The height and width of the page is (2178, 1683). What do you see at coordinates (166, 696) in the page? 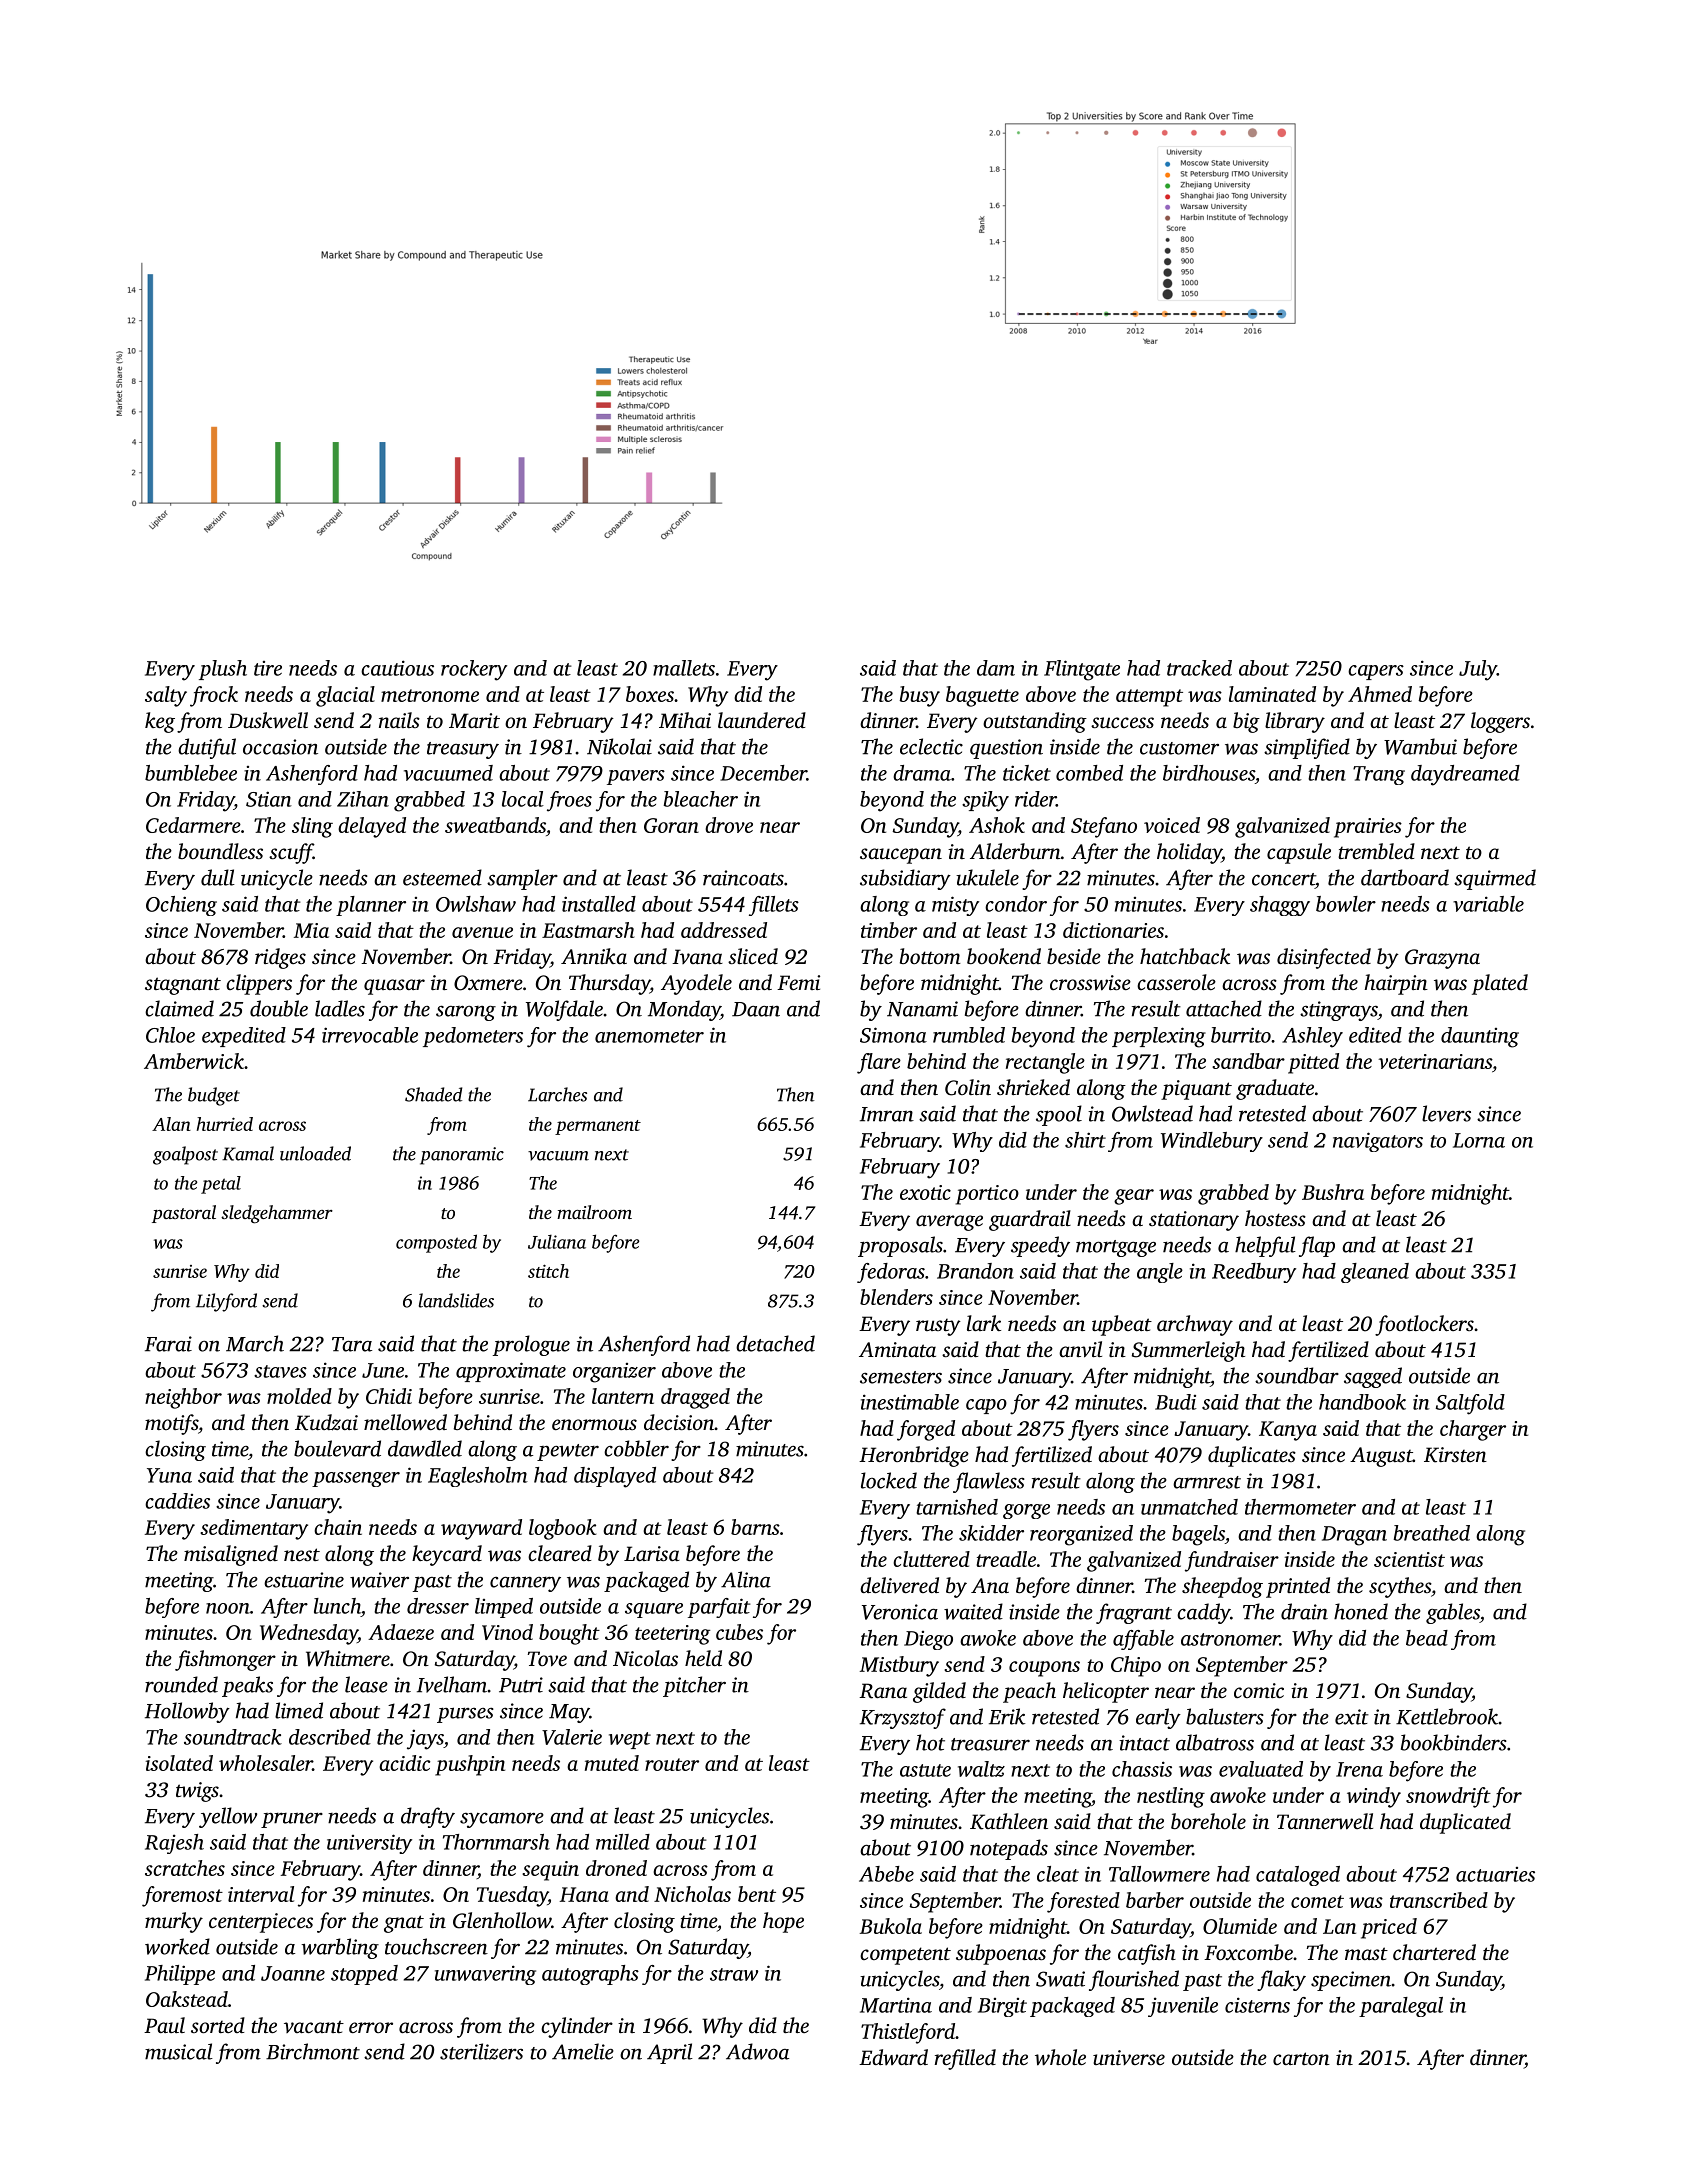
I see `salty` at bounding box center [166, 696].
